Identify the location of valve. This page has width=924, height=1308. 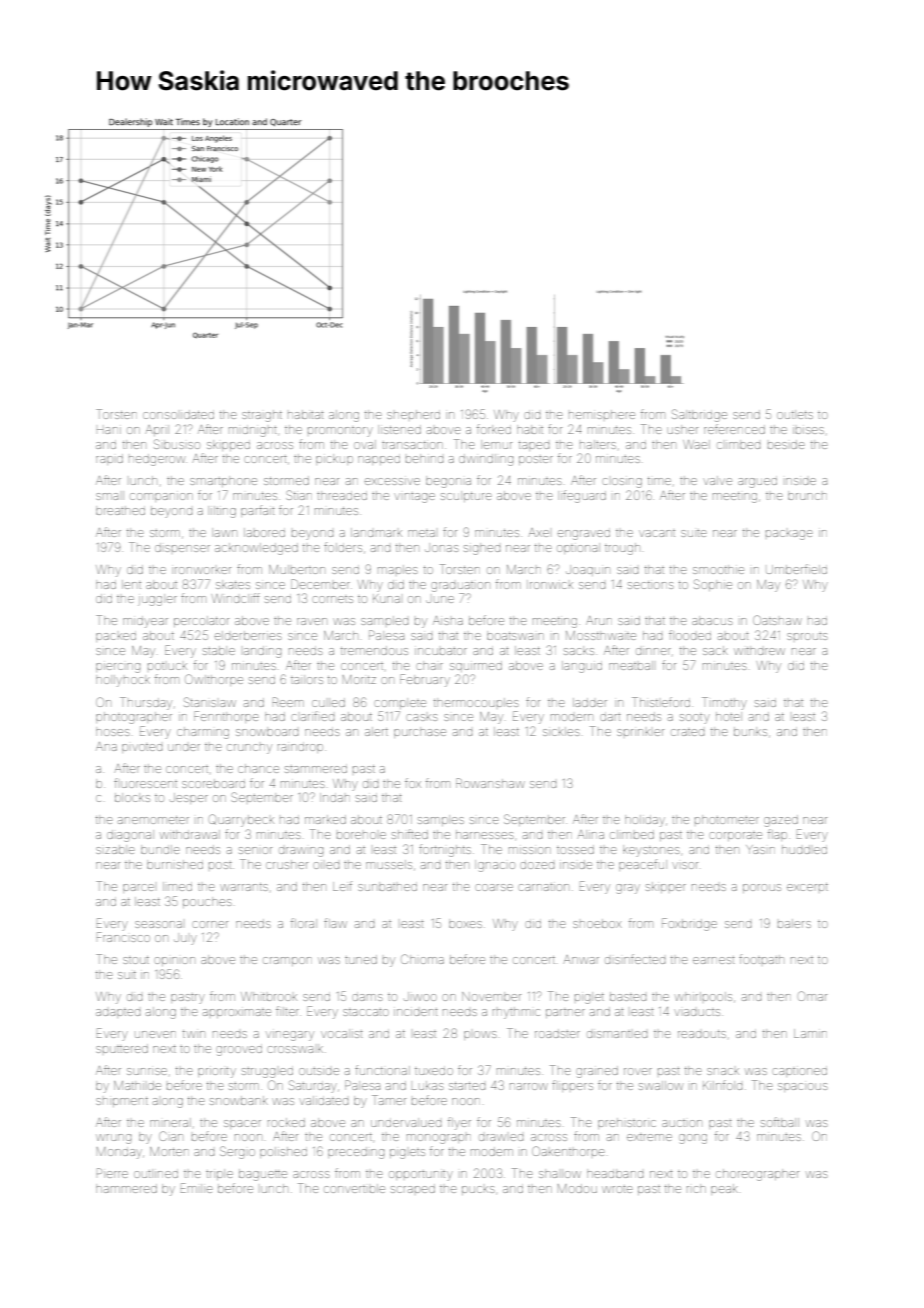
(717, 480).
